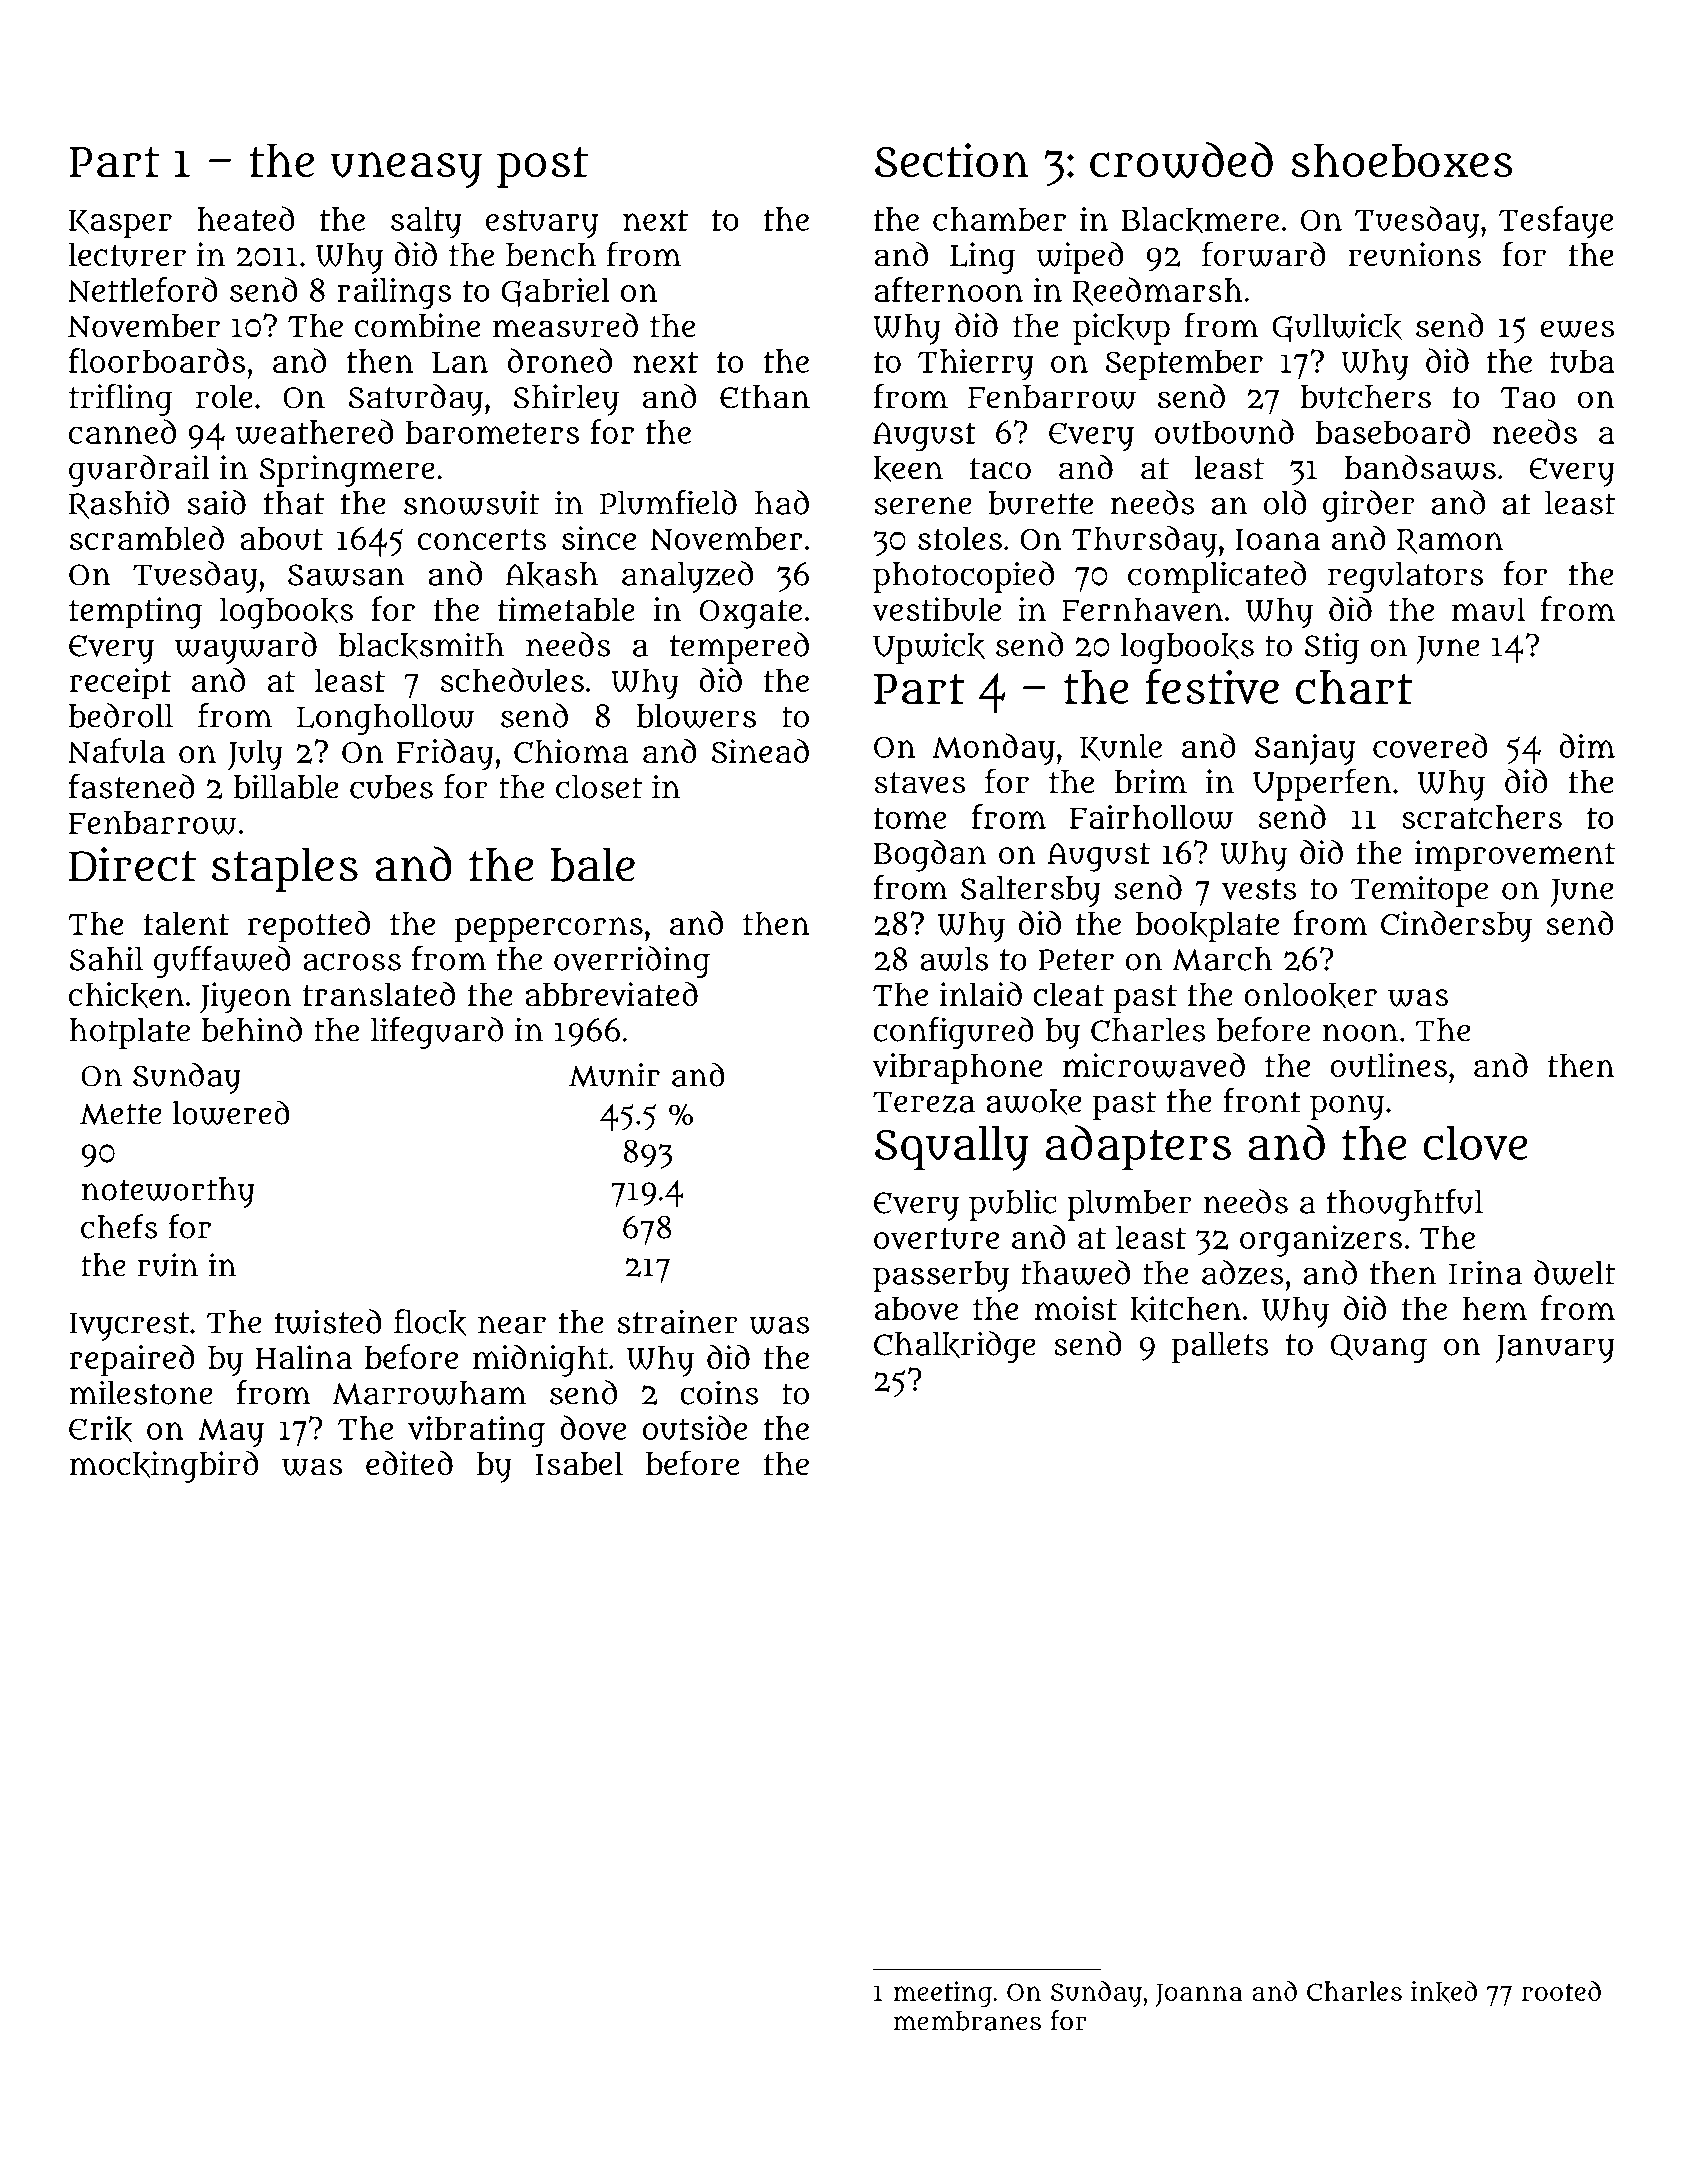 The width and height of the document is (1683, 2178). What do you see at coordinates (492, 432) in the document?
I see `barometers` at bounding box center [492, 432].
